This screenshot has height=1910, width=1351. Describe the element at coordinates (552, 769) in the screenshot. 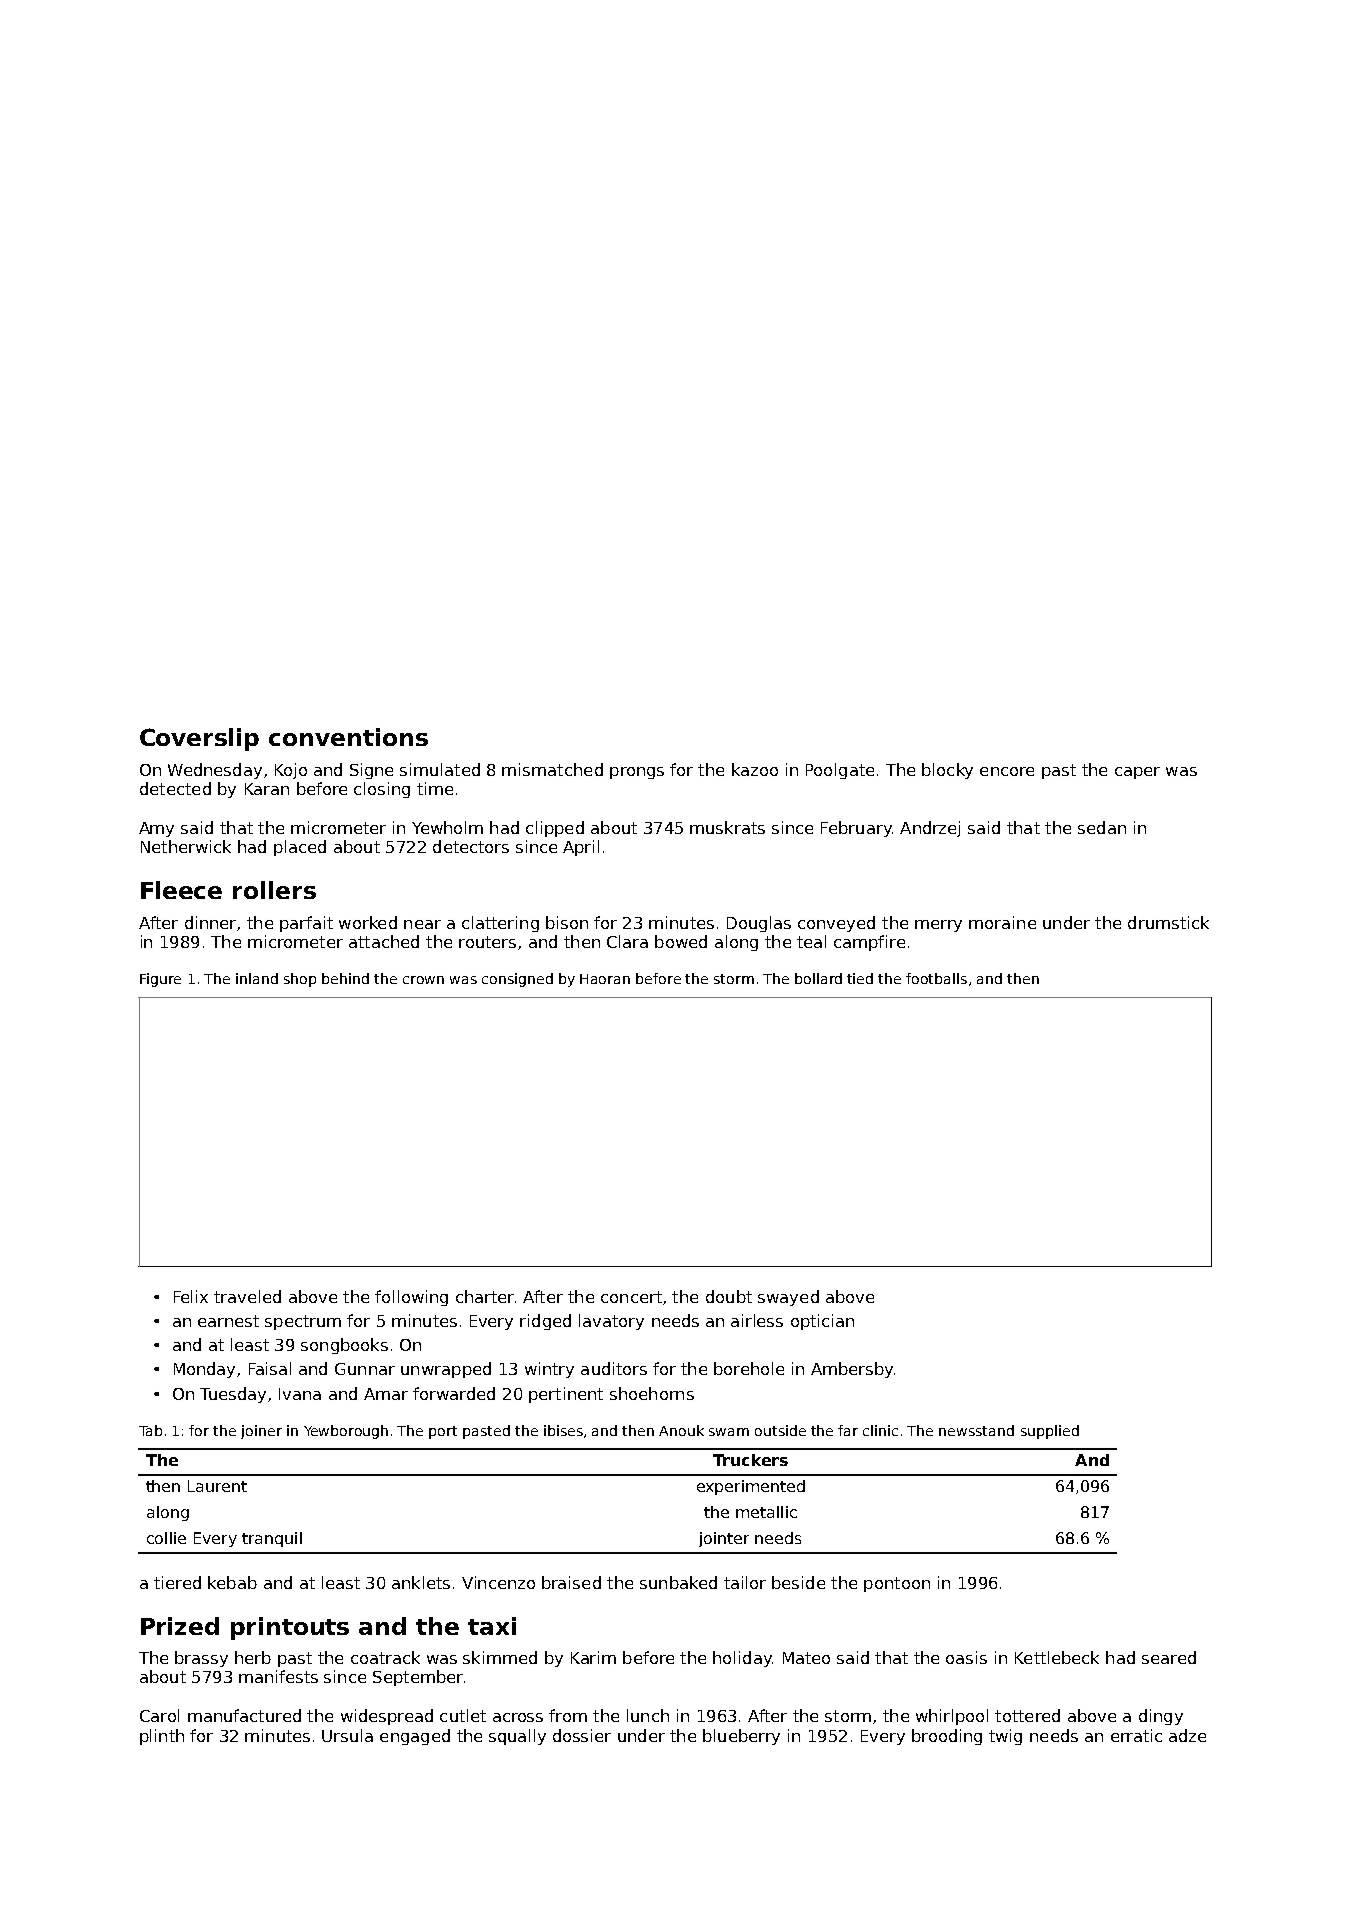

I see `mismatched` at that location.
